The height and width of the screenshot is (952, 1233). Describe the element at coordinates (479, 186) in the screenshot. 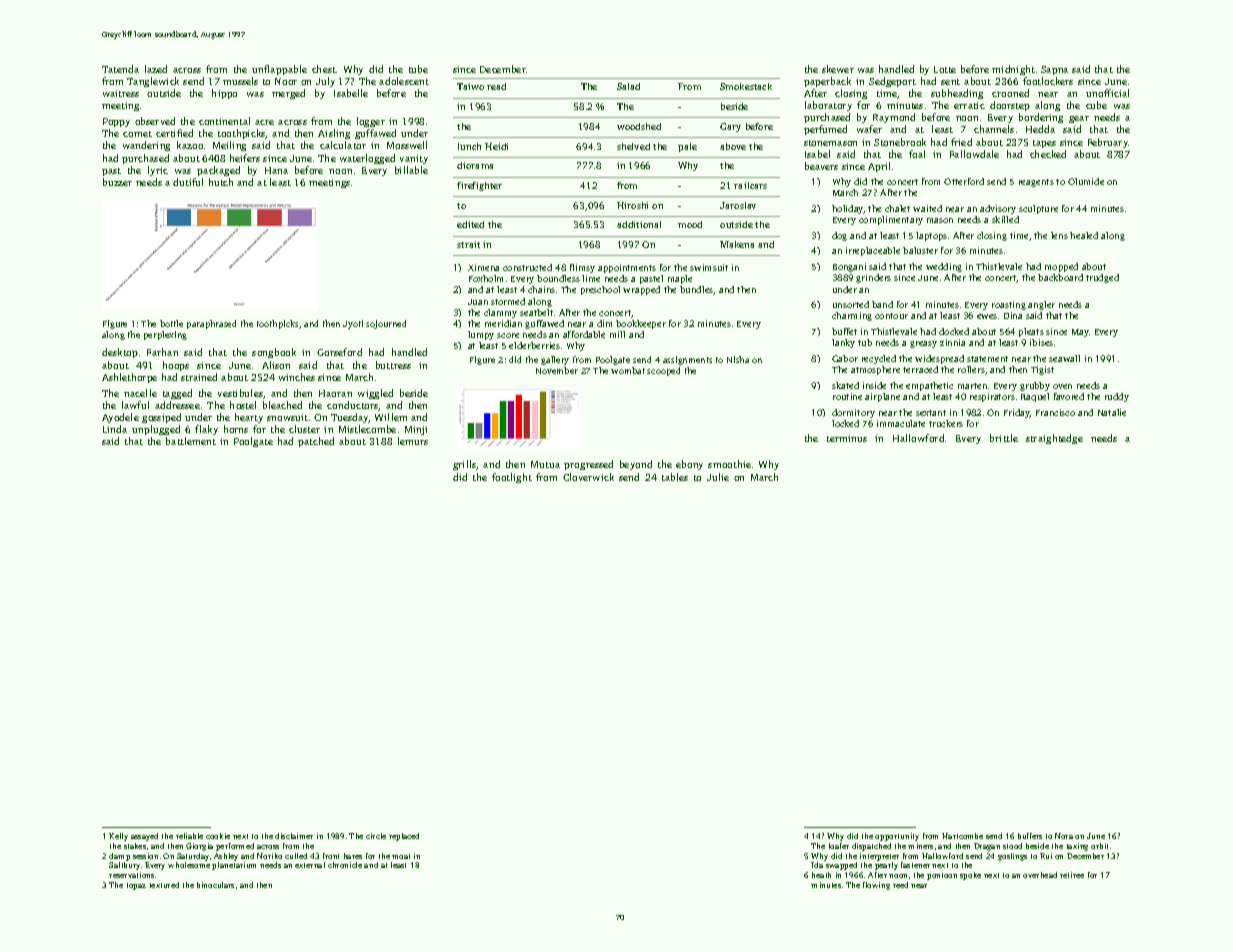

I see `firefighter` at that location.
